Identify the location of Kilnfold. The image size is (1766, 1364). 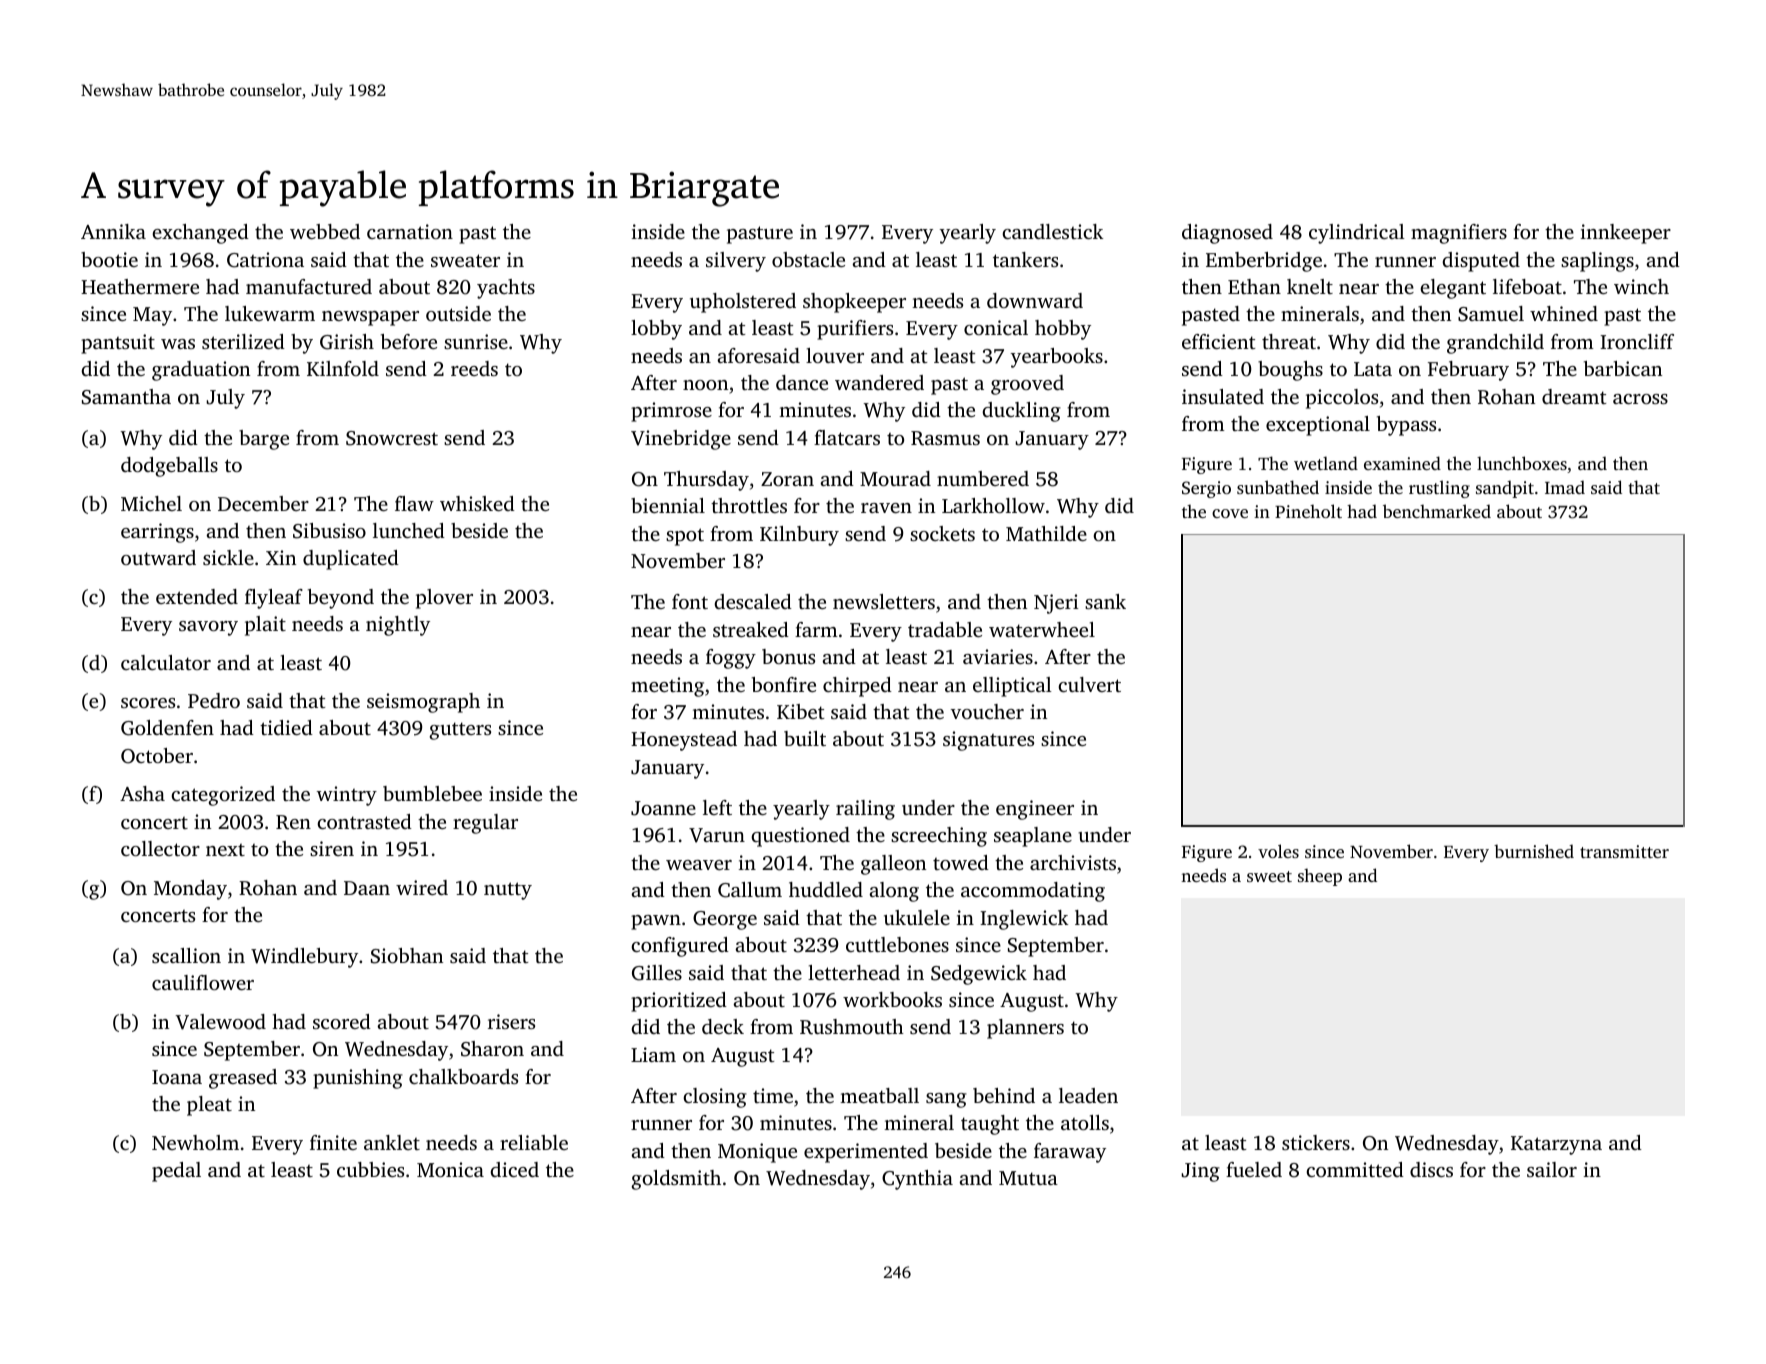
(343, 368).
